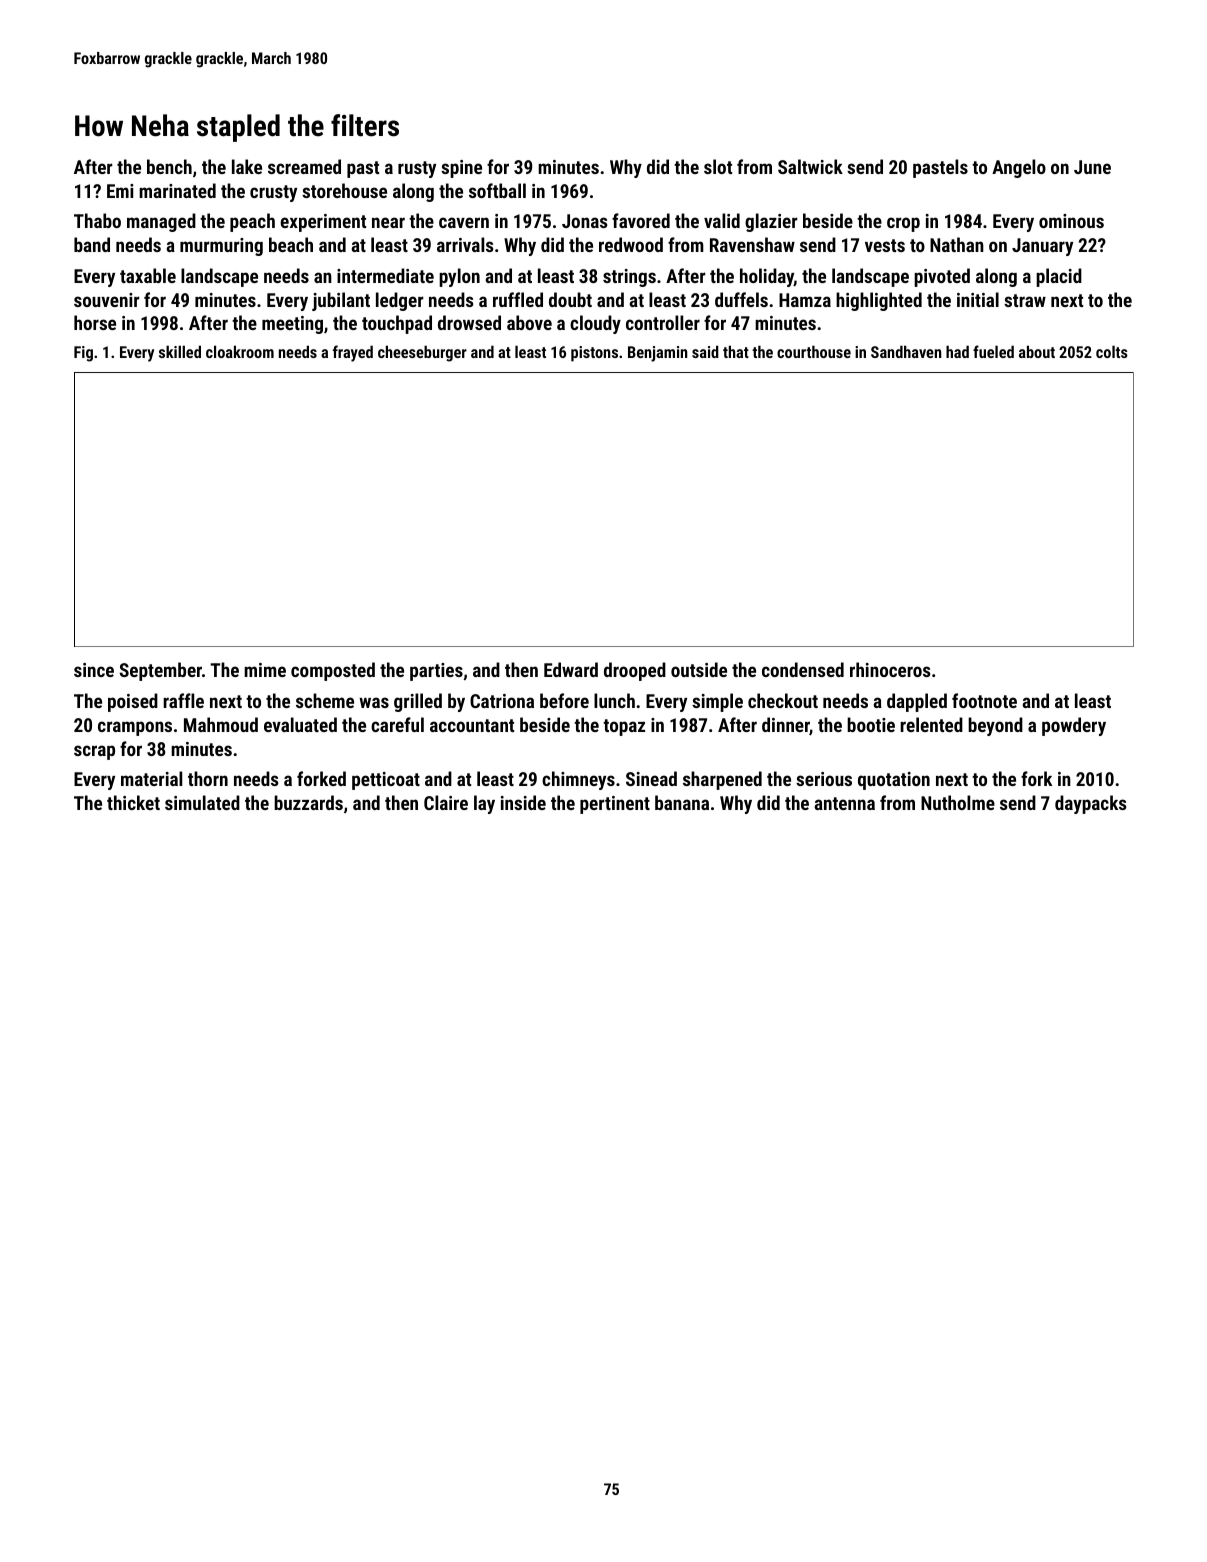 The height and width of the image is (1562, 1207). Describe the element at coordinates (464, 222) in the image. I see `cavern` at that location.
